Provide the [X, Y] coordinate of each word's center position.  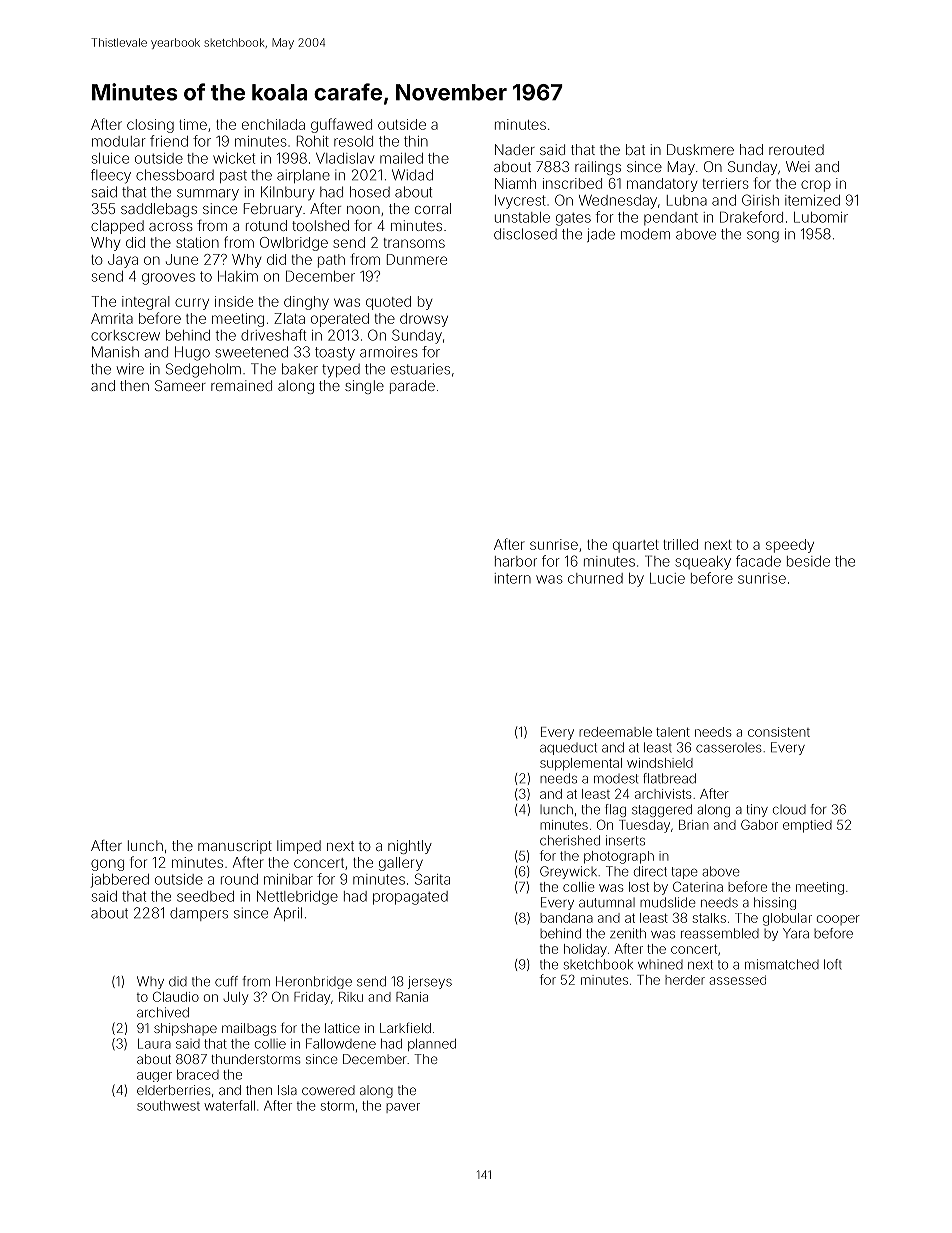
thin [416, 141]
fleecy [111, 176]
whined [660, 964]
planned [432, 1045]
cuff [226, 981]
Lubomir [821, 217]
